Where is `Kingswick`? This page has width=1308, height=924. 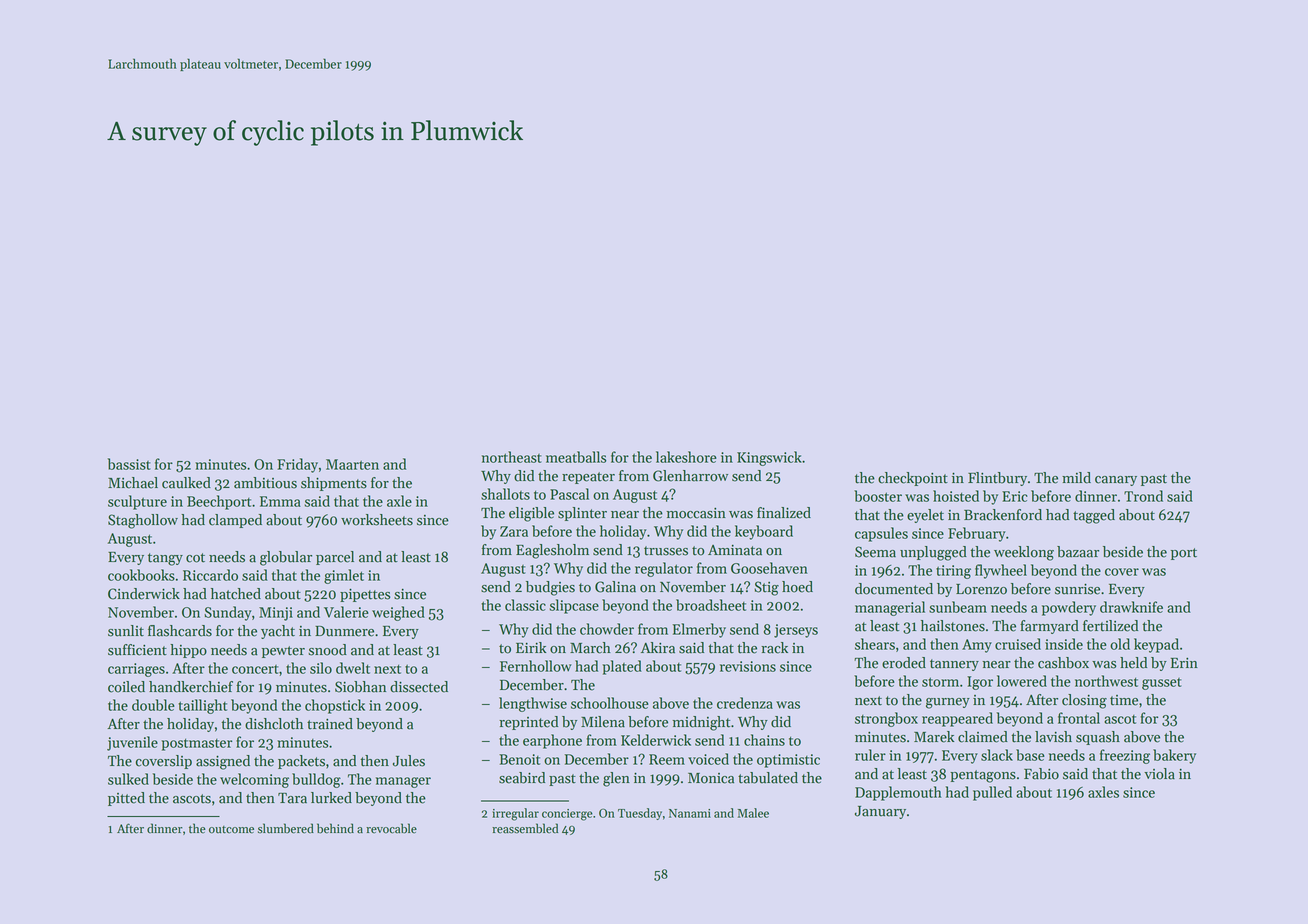
Kingswick is located at coordinates (769, 458).
